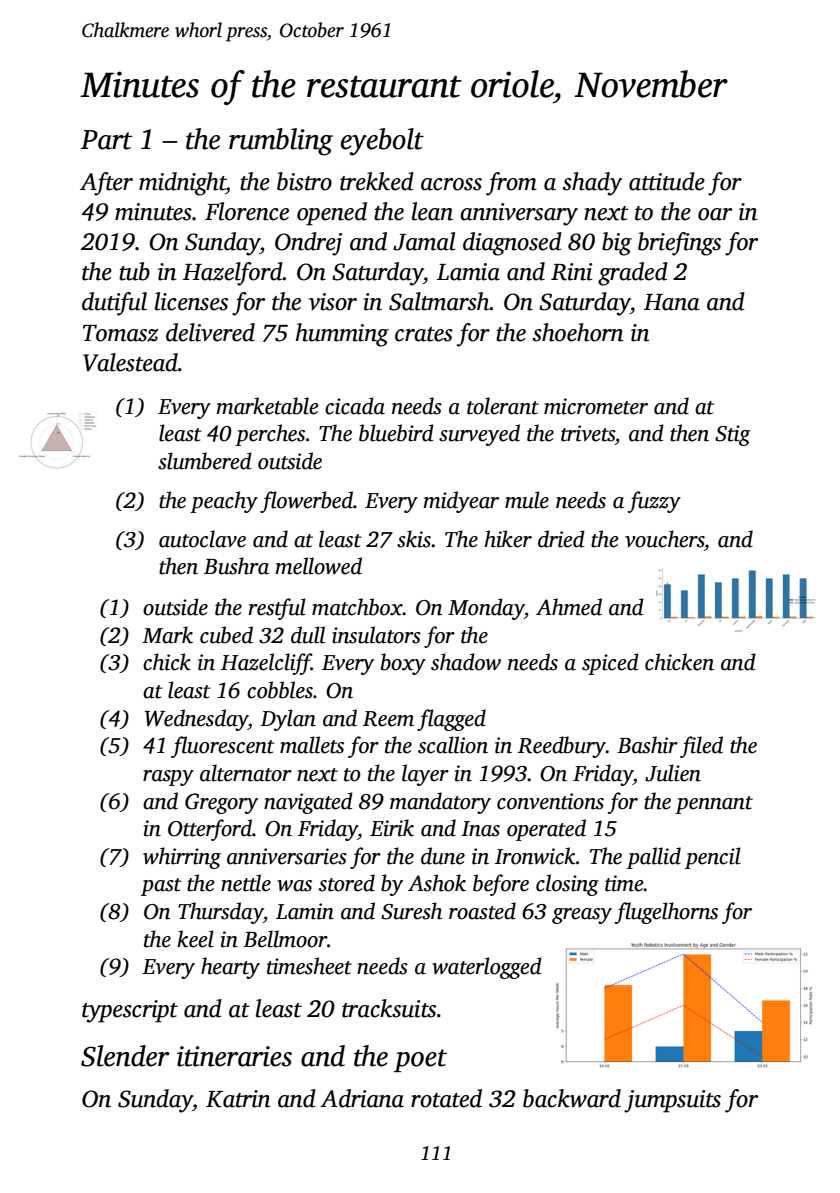 The height and width of the screenshot is (1193, 840). Describe the element at coordinates (281, 142) in the screenshot. I see `rumbling` at that location.
